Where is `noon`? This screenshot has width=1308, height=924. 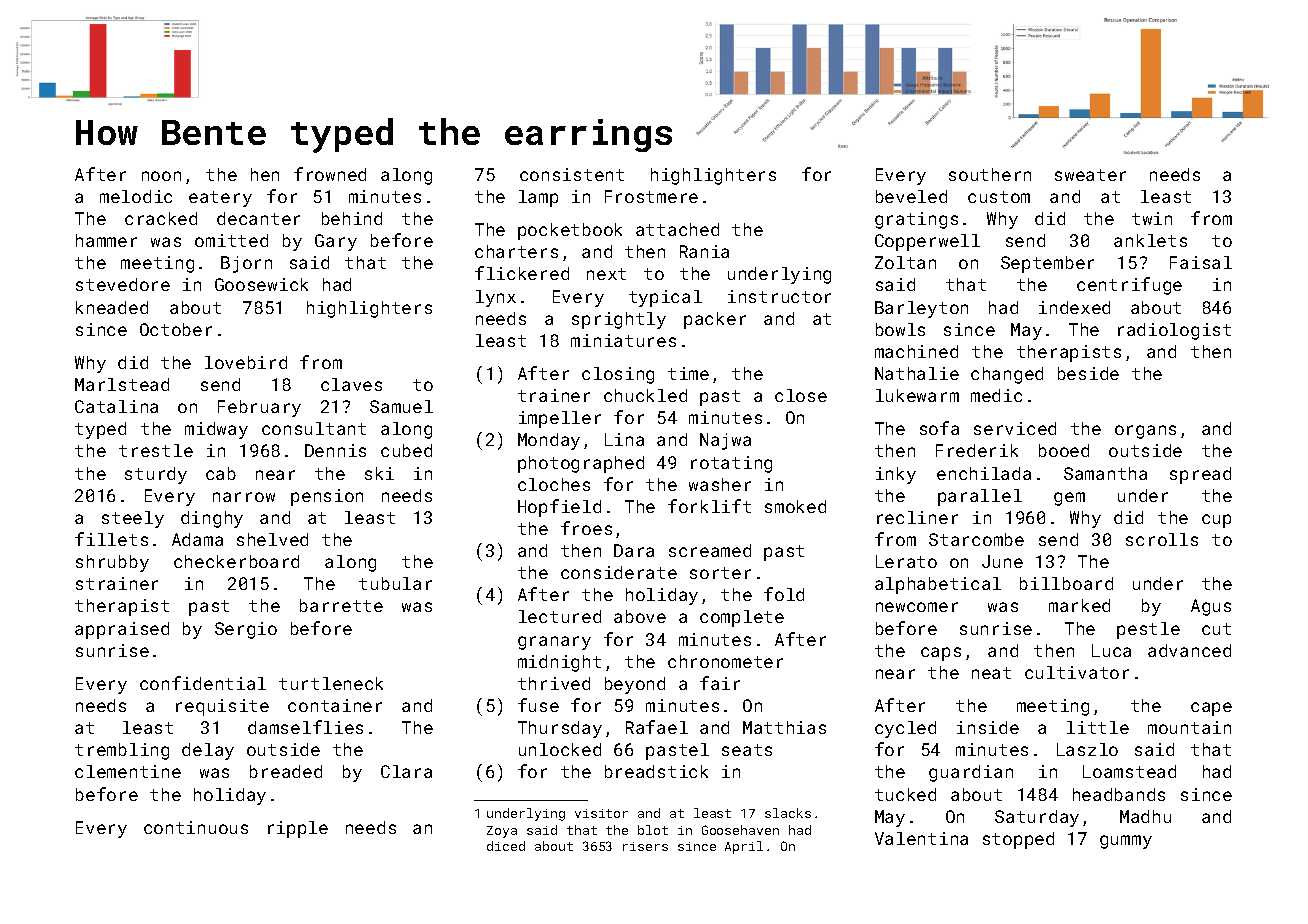 noon is located at coordinates (161, 176).
